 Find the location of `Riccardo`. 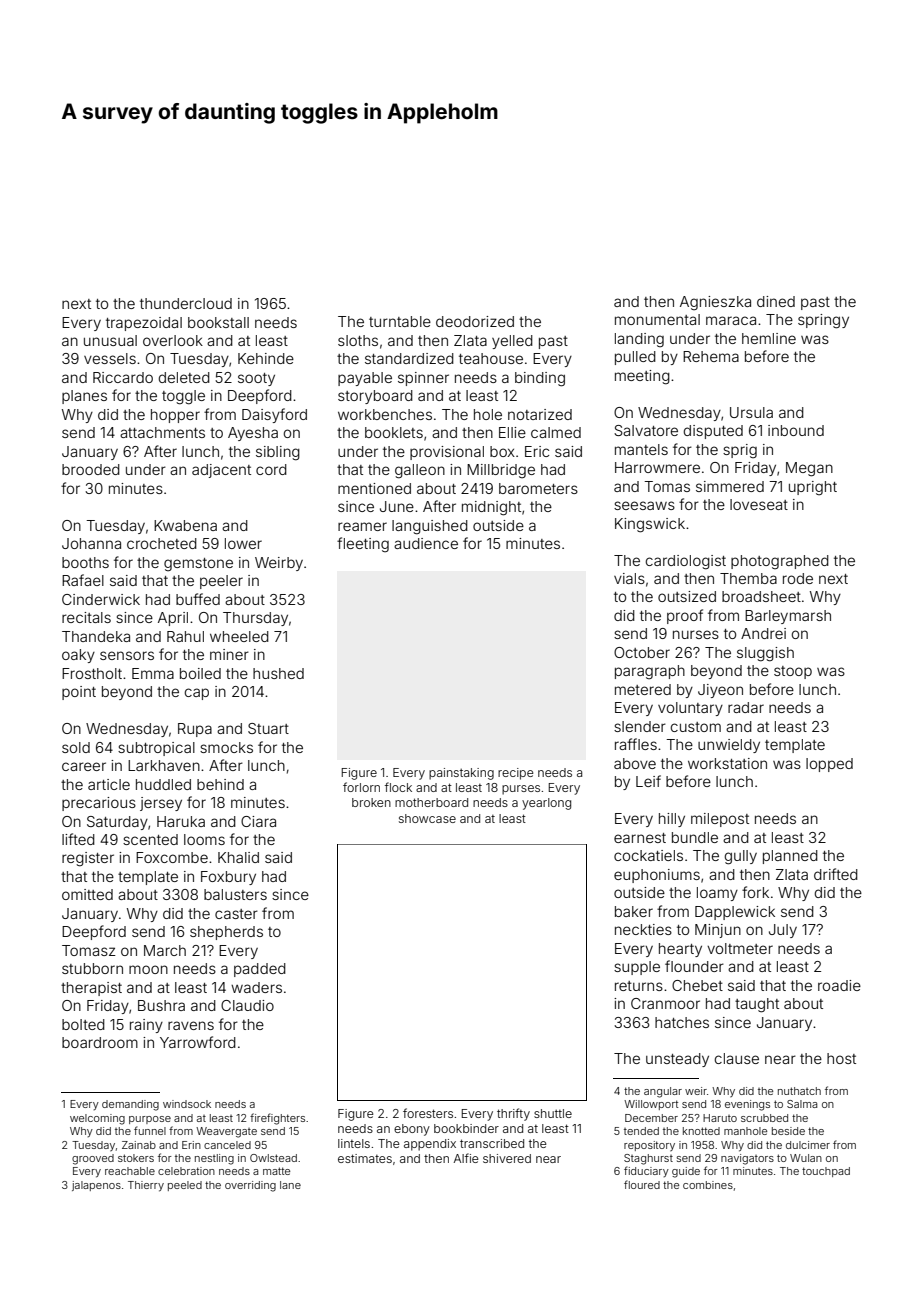

Riccardo is located at coordinates (123, 377).
